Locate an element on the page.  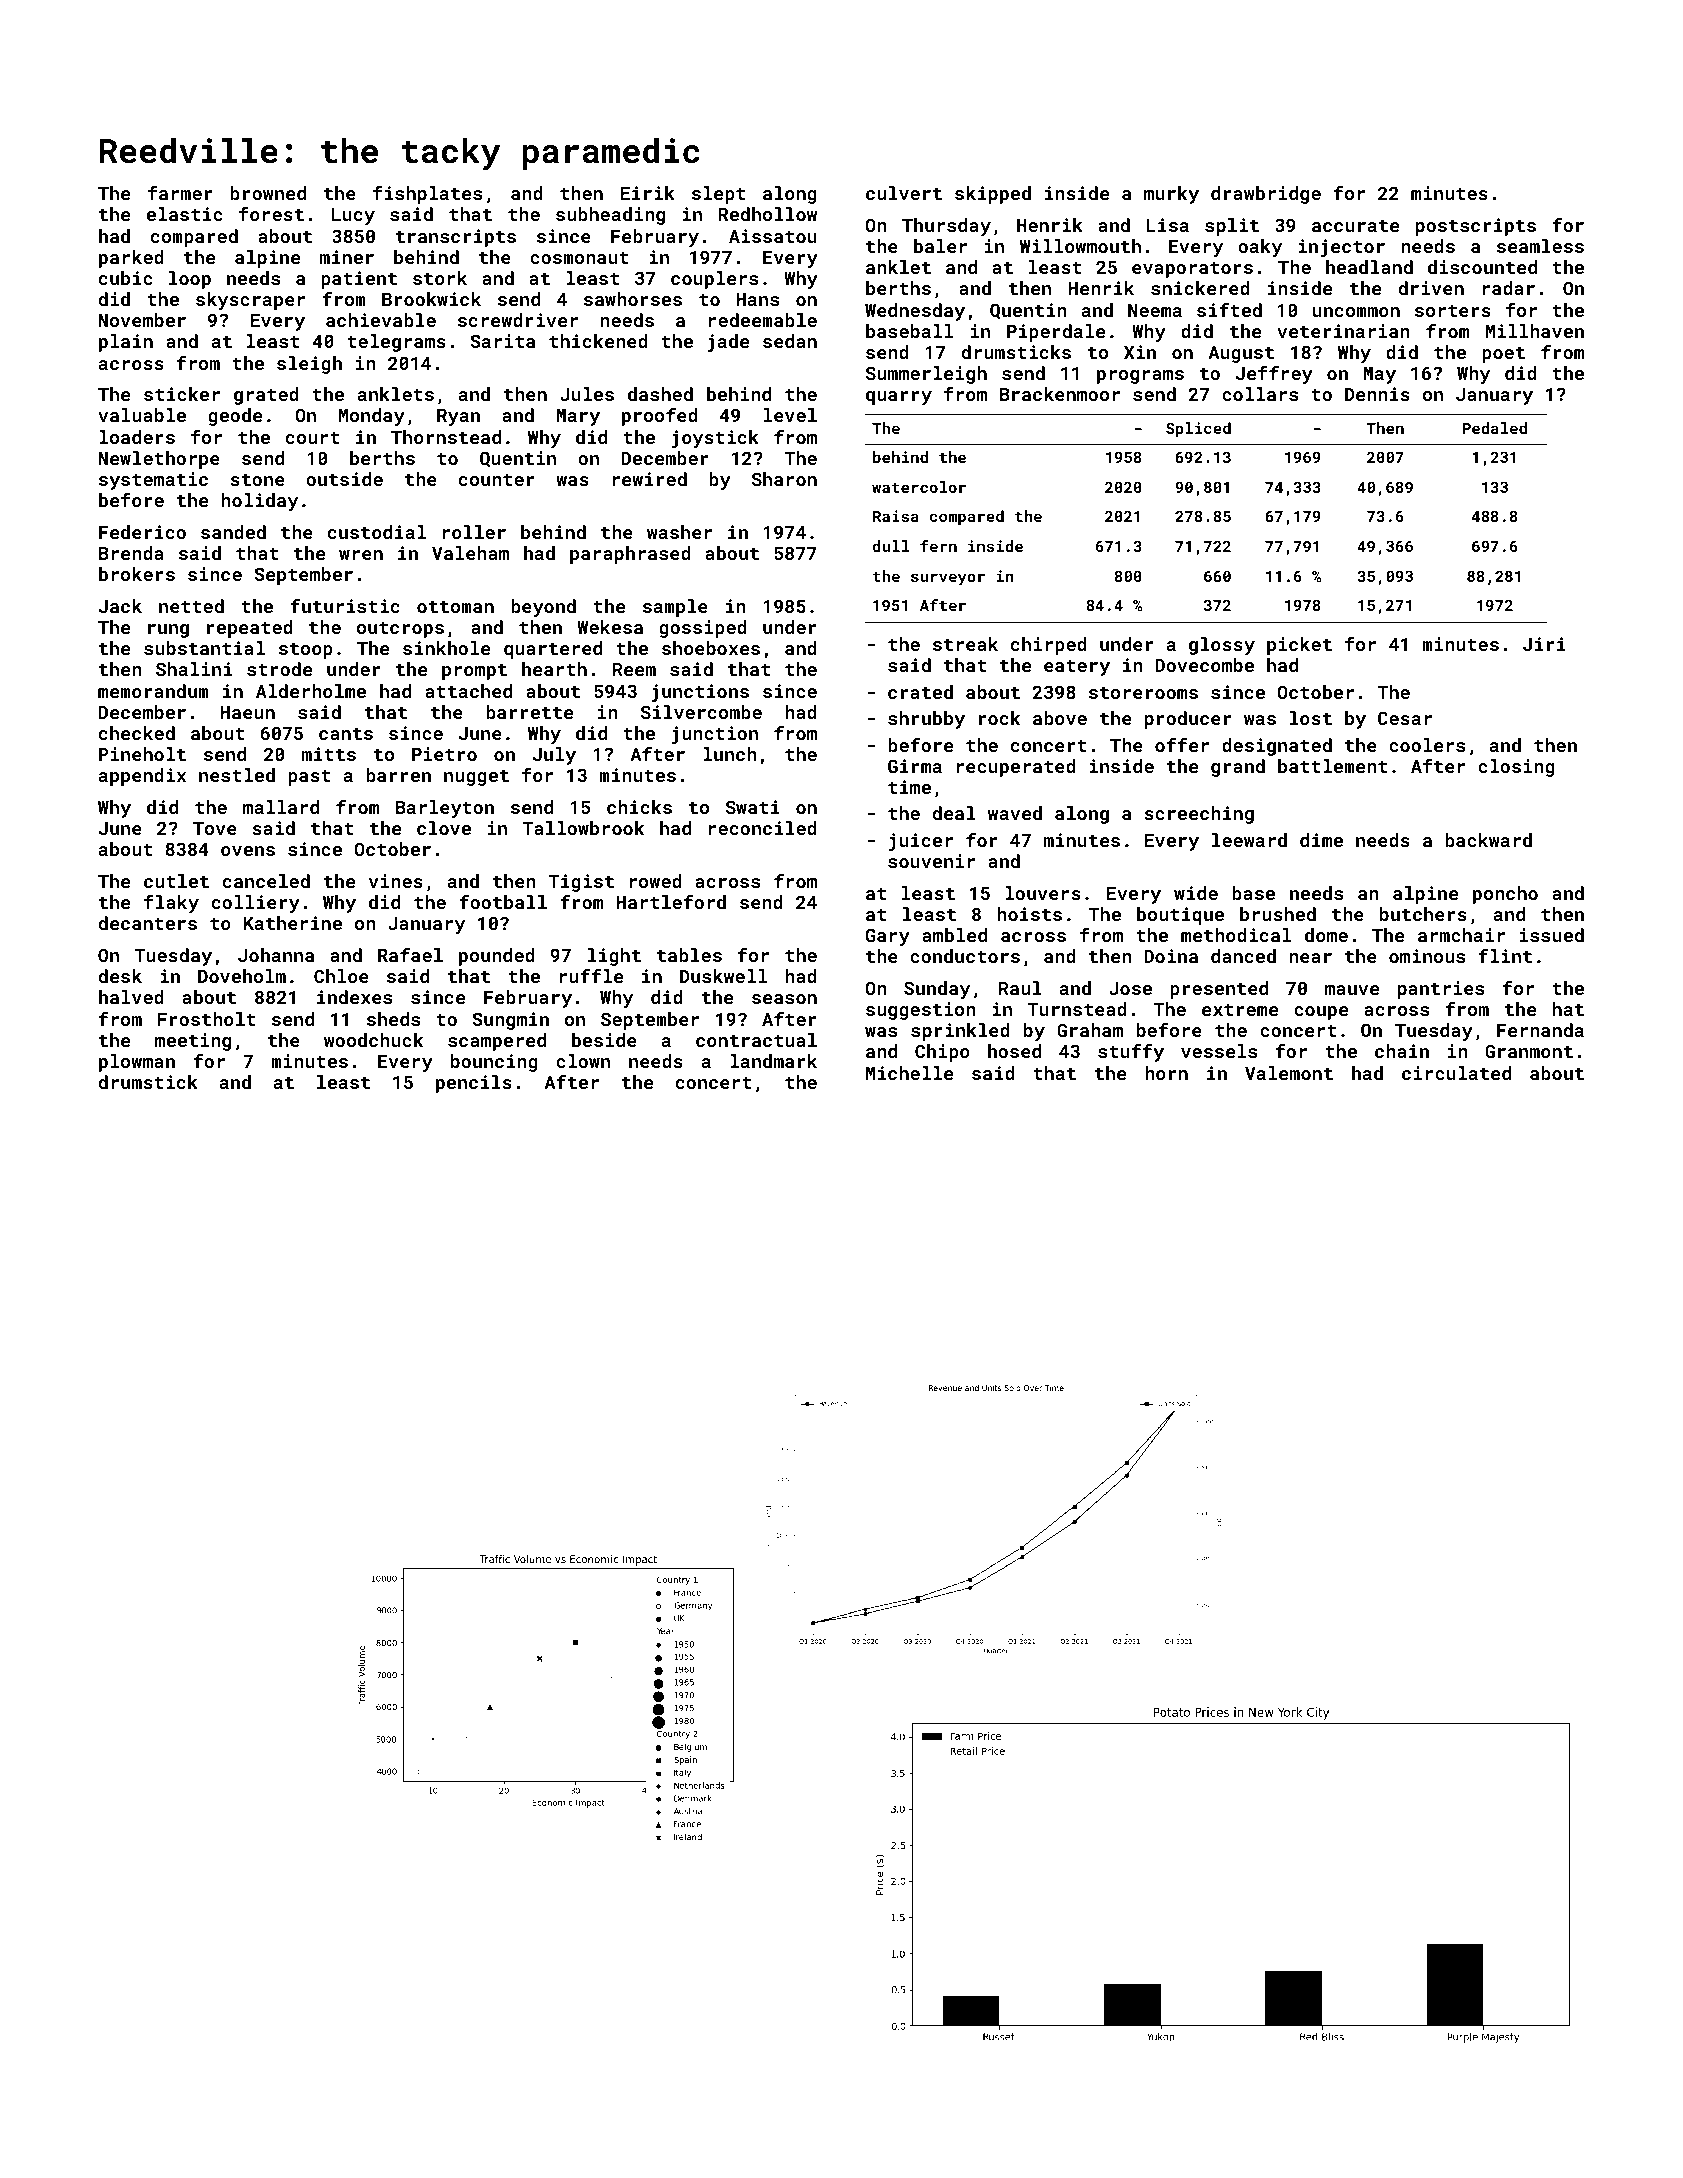
Spliced is located at coordinates (1198, 429).
